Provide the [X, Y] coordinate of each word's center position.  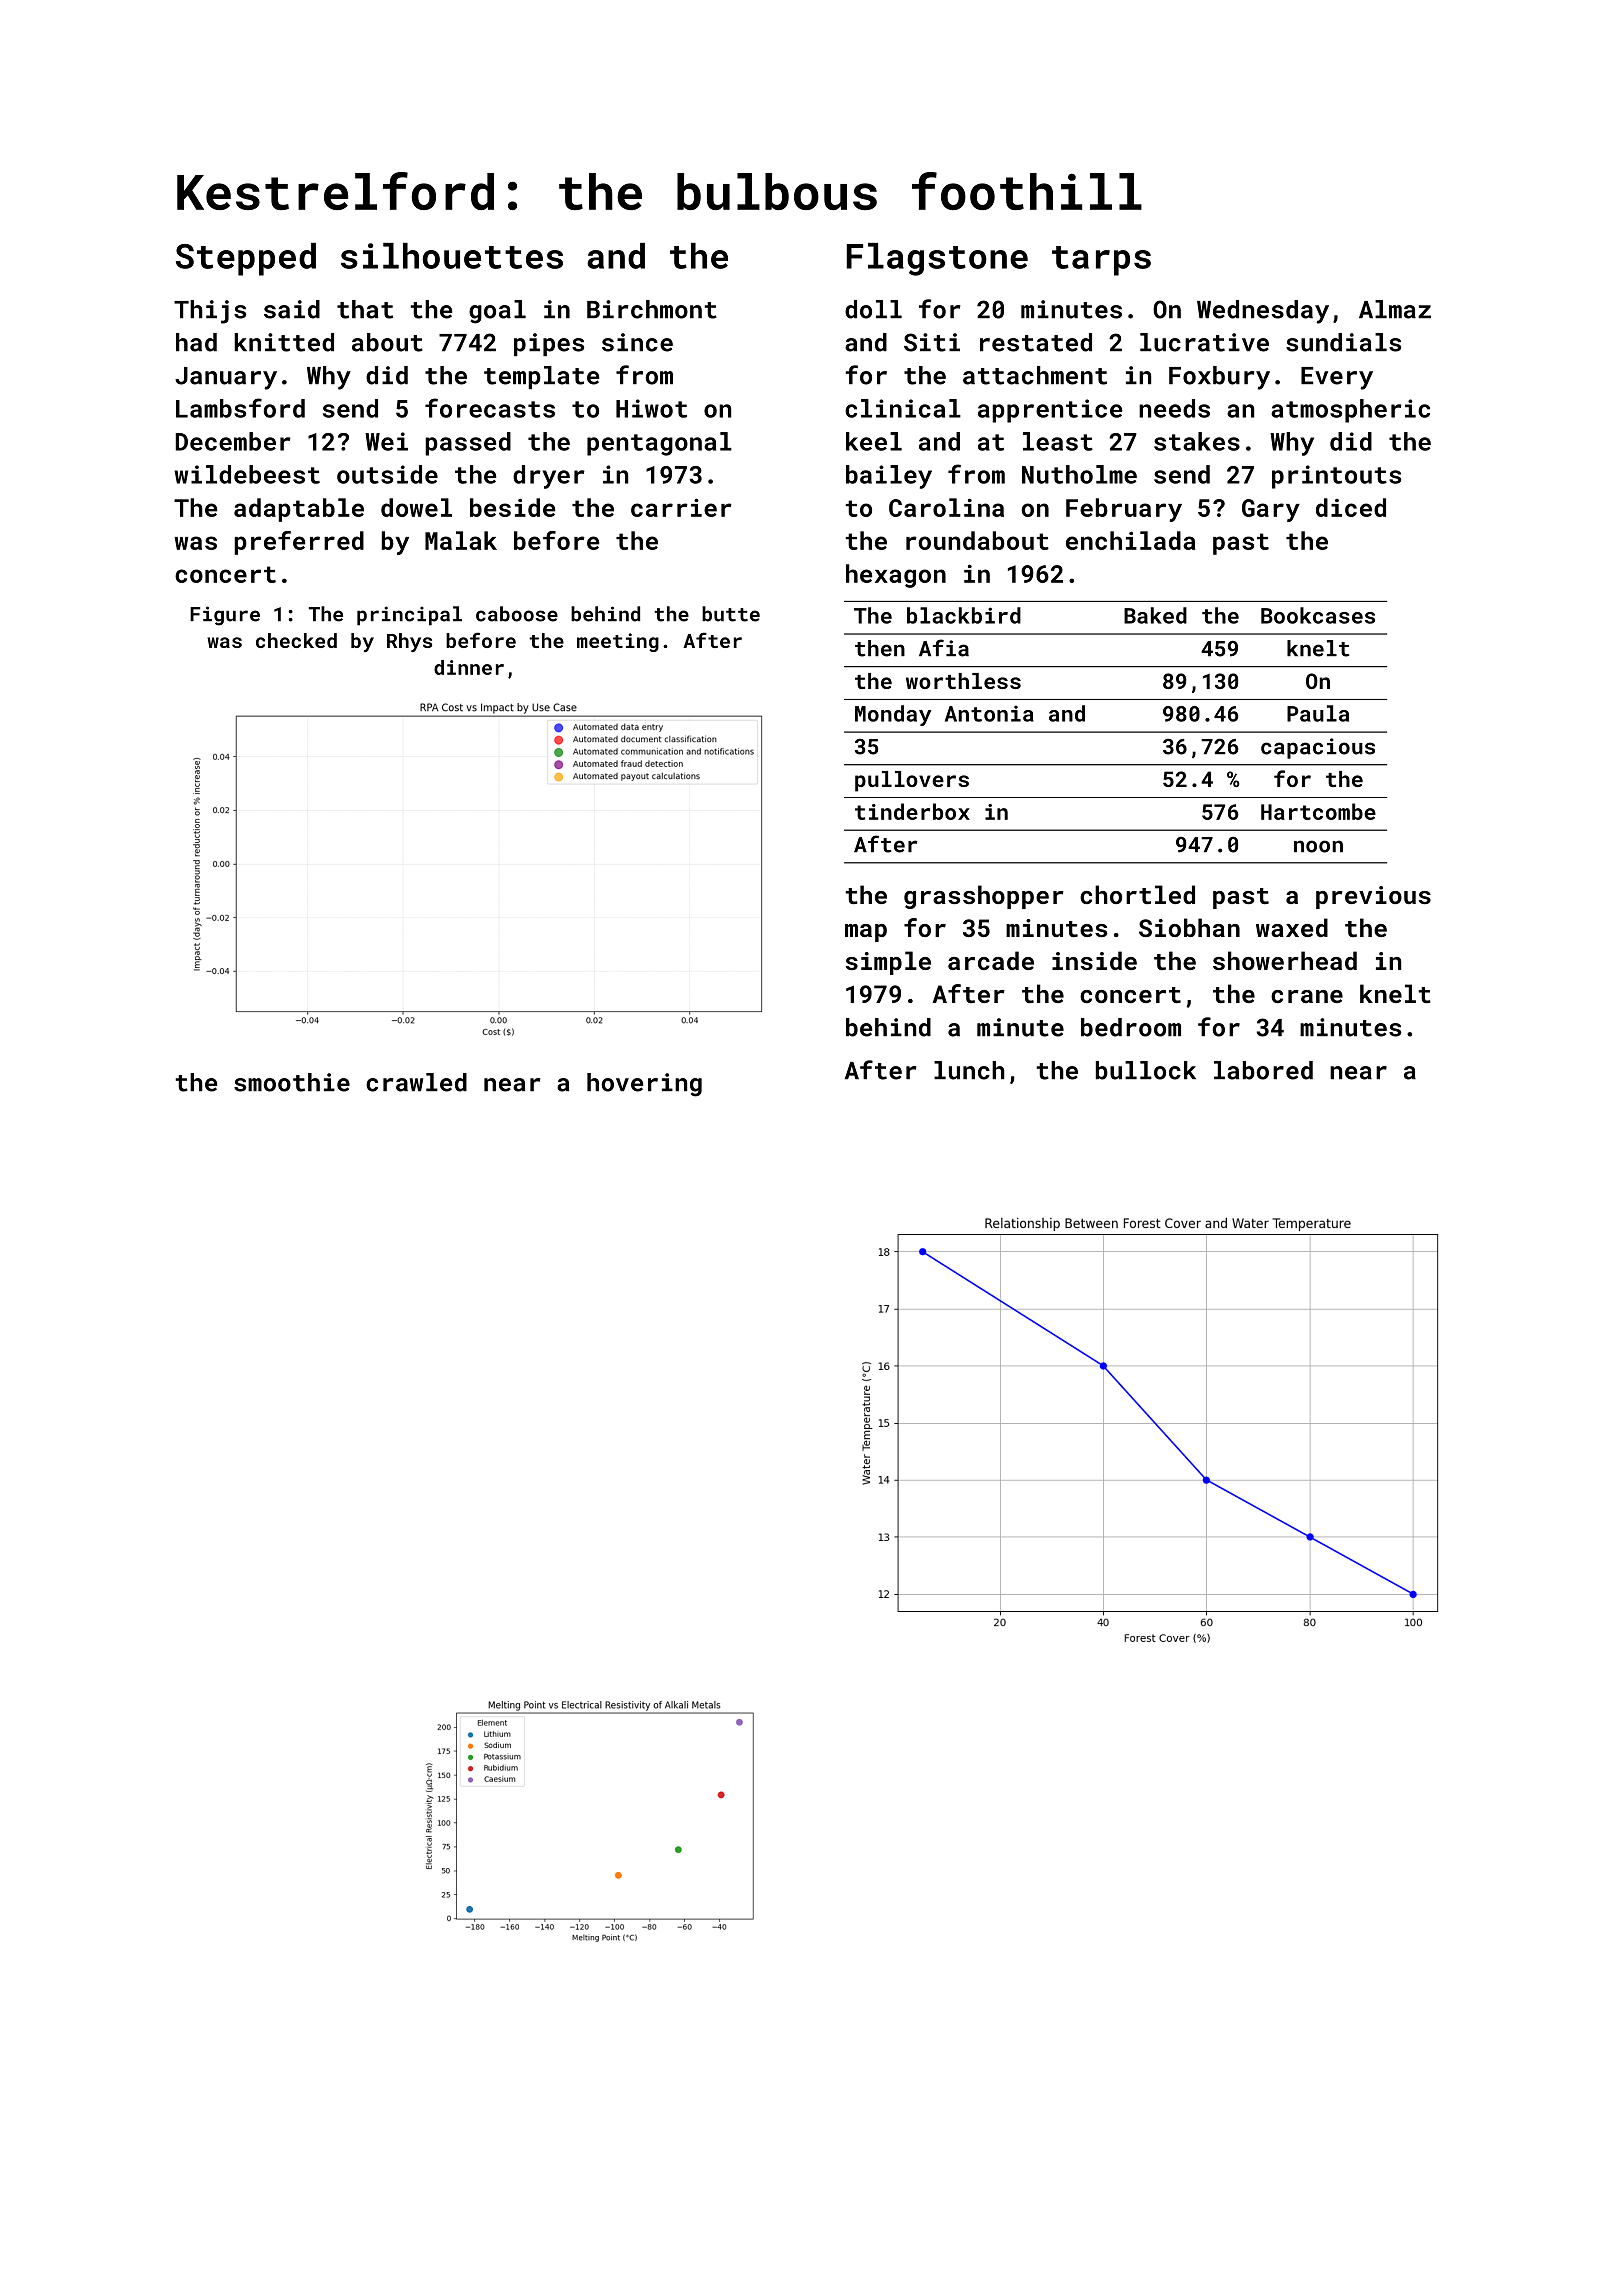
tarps [1101, 261]
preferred [299, 543]
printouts [1336, 477]
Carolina [946, 507]
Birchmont [652, 309]
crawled [416, 1082]
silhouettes [452, 256]
